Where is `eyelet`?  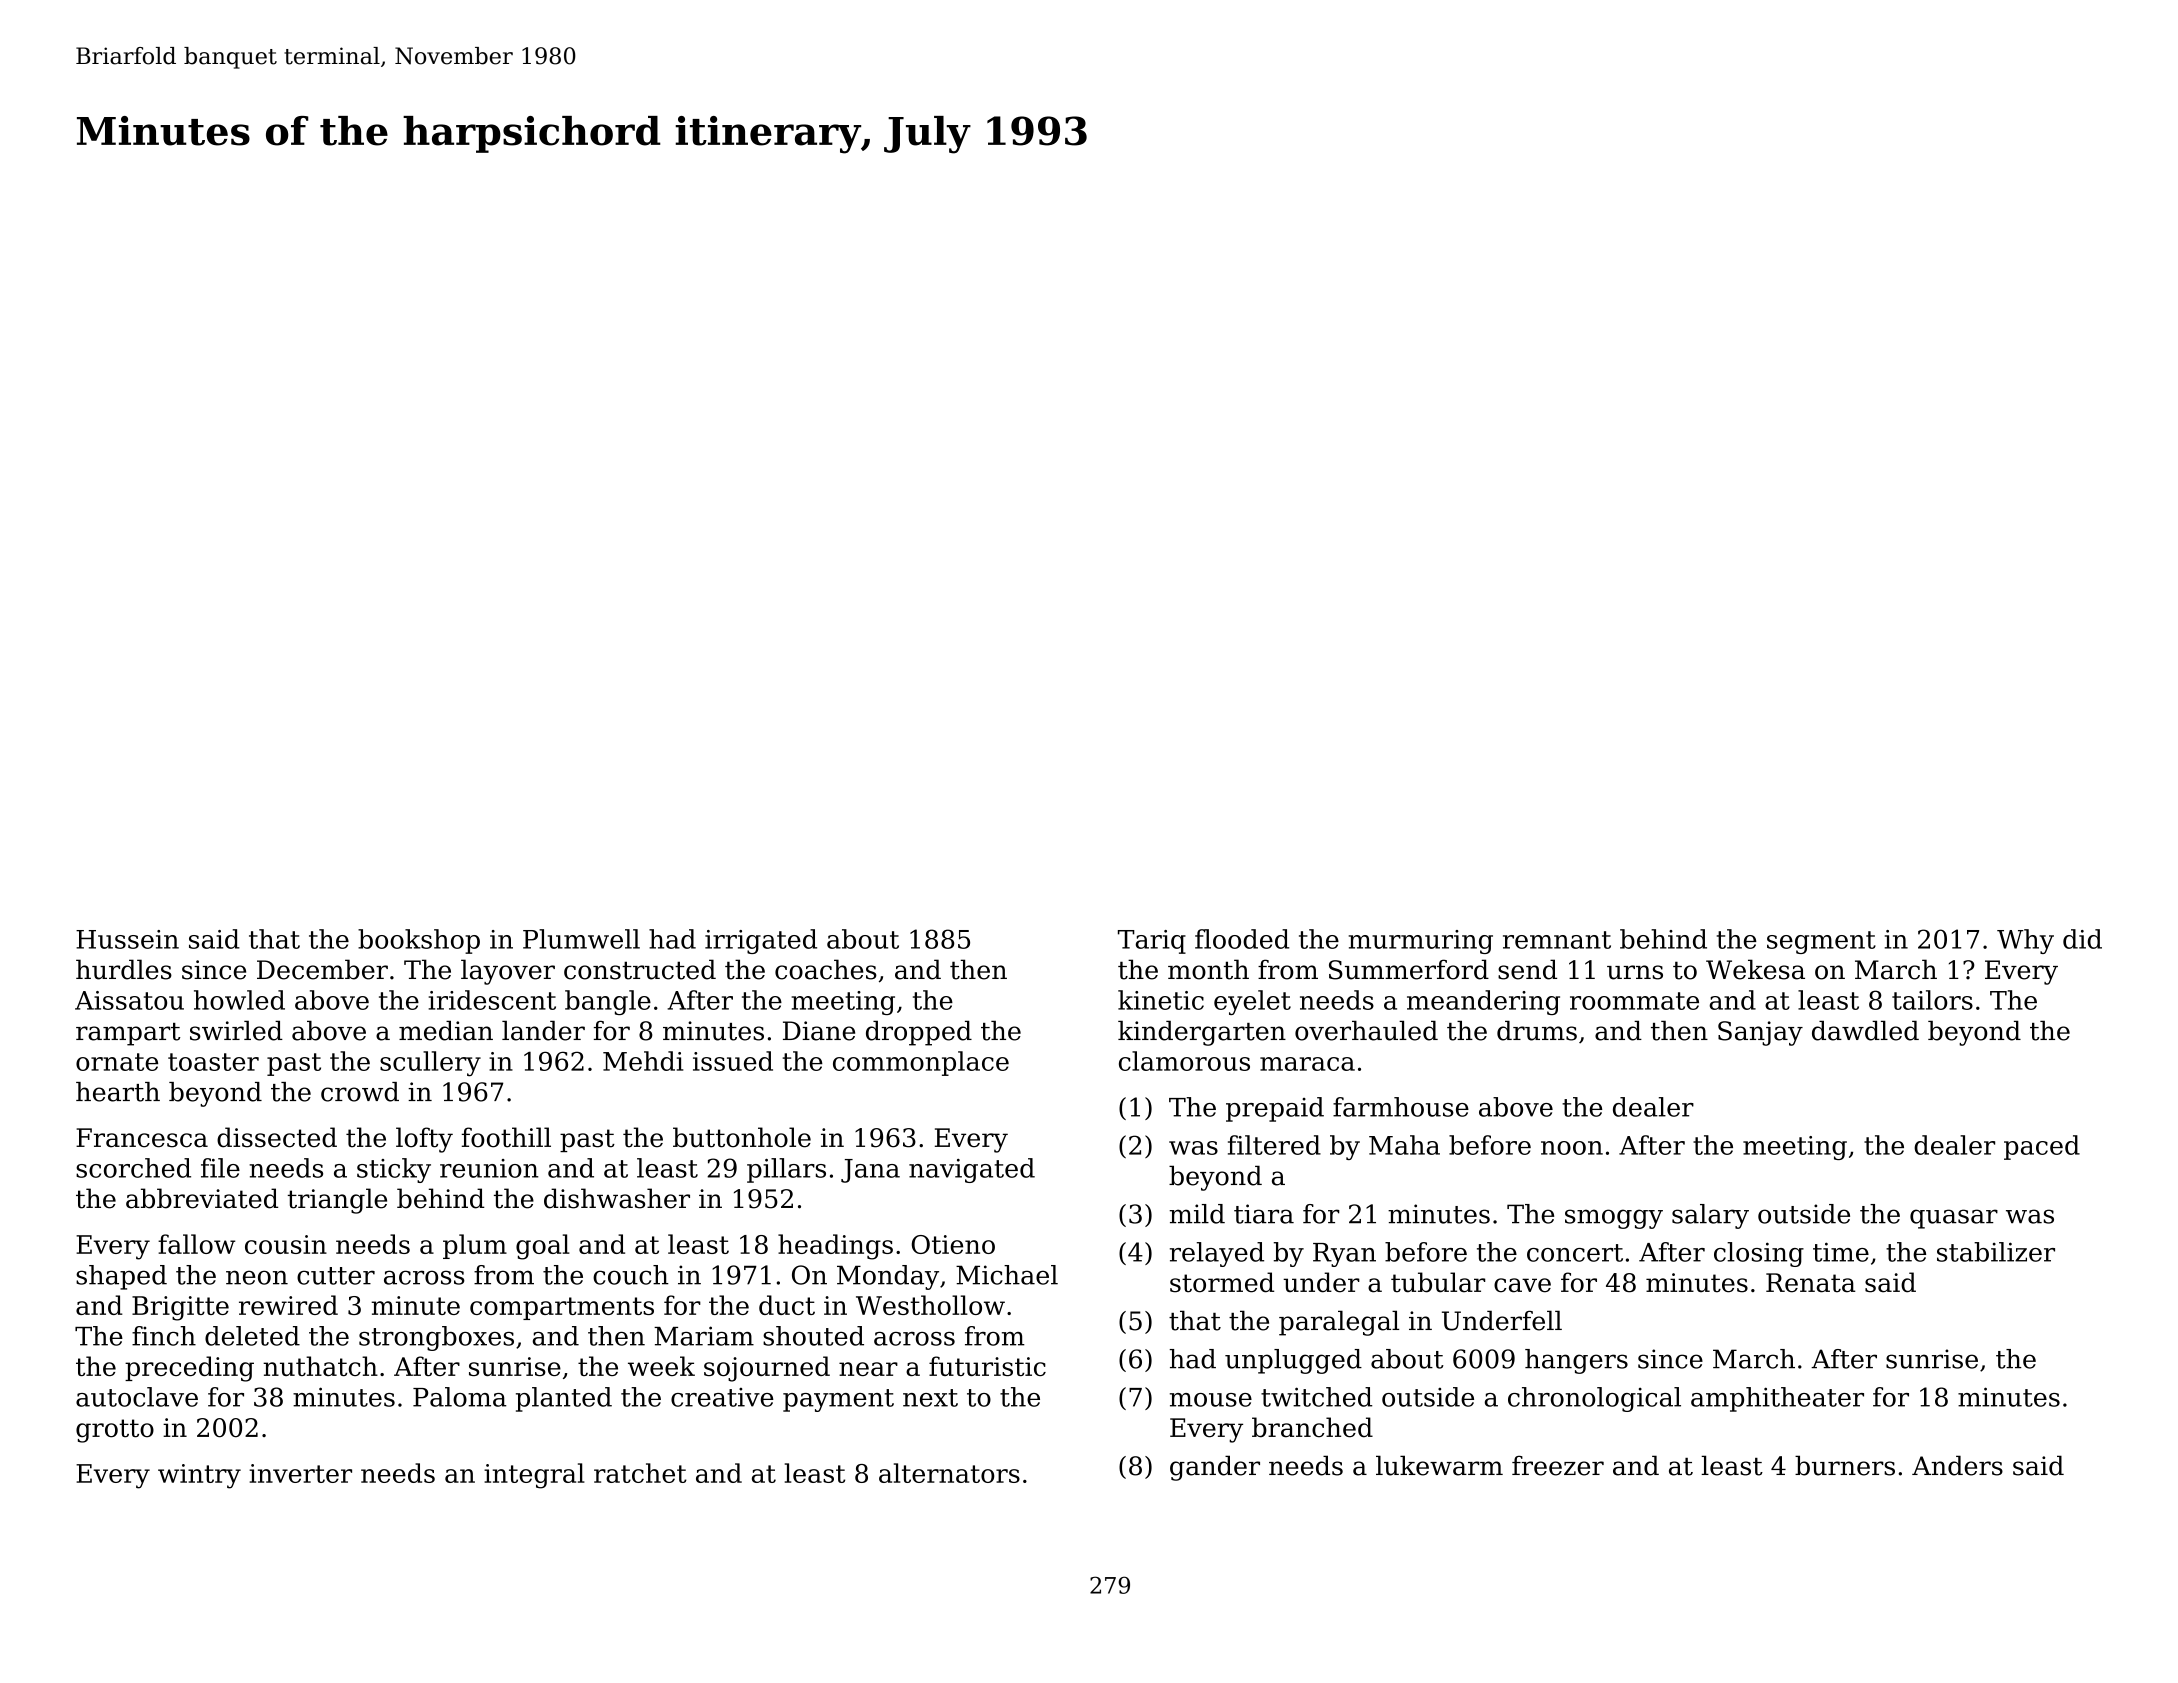
eyelet is located at coordinates (1252, 1002).
